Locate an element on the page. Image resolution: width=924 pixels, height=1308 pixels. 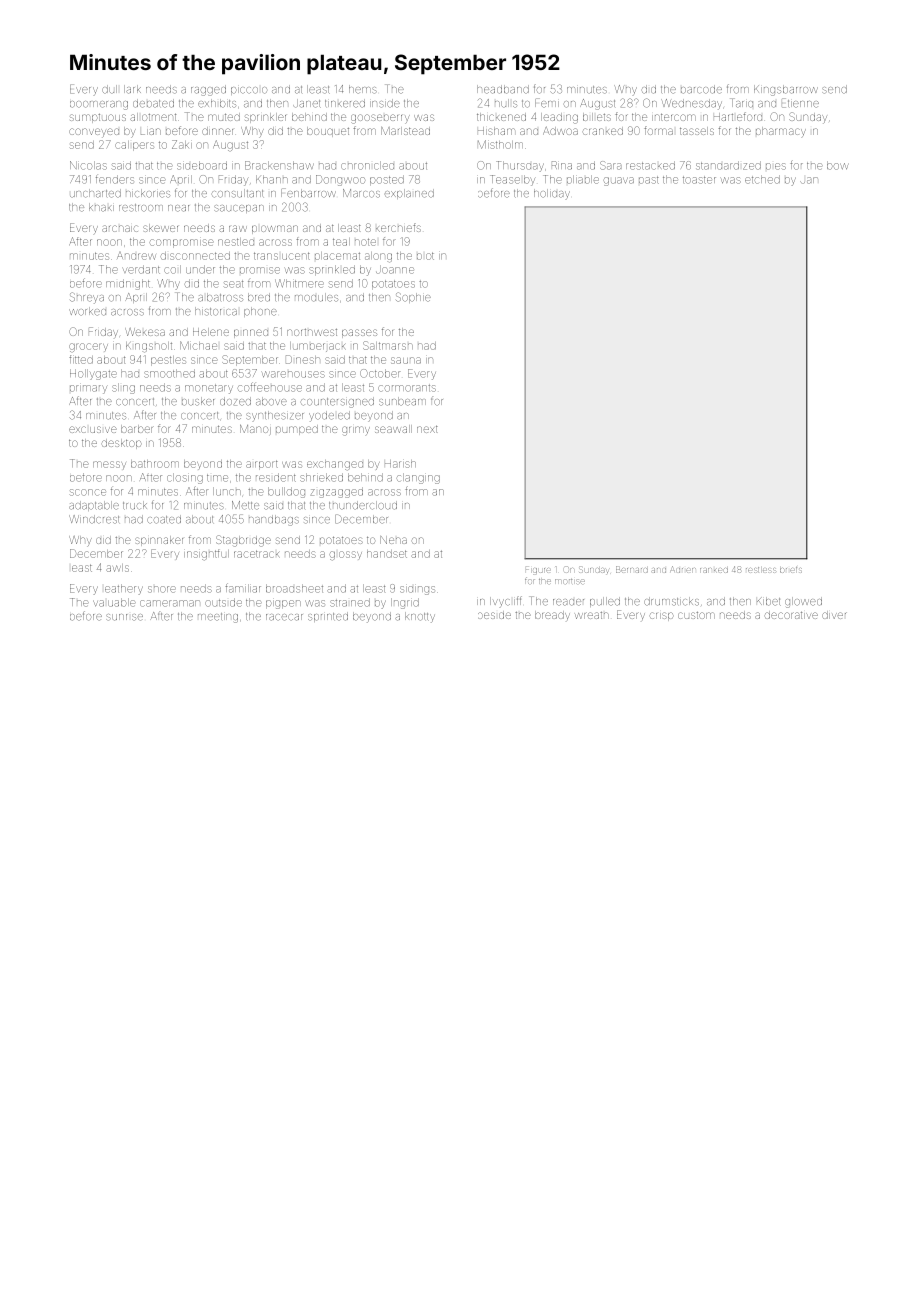
next is located at coordinates (427, 429).
